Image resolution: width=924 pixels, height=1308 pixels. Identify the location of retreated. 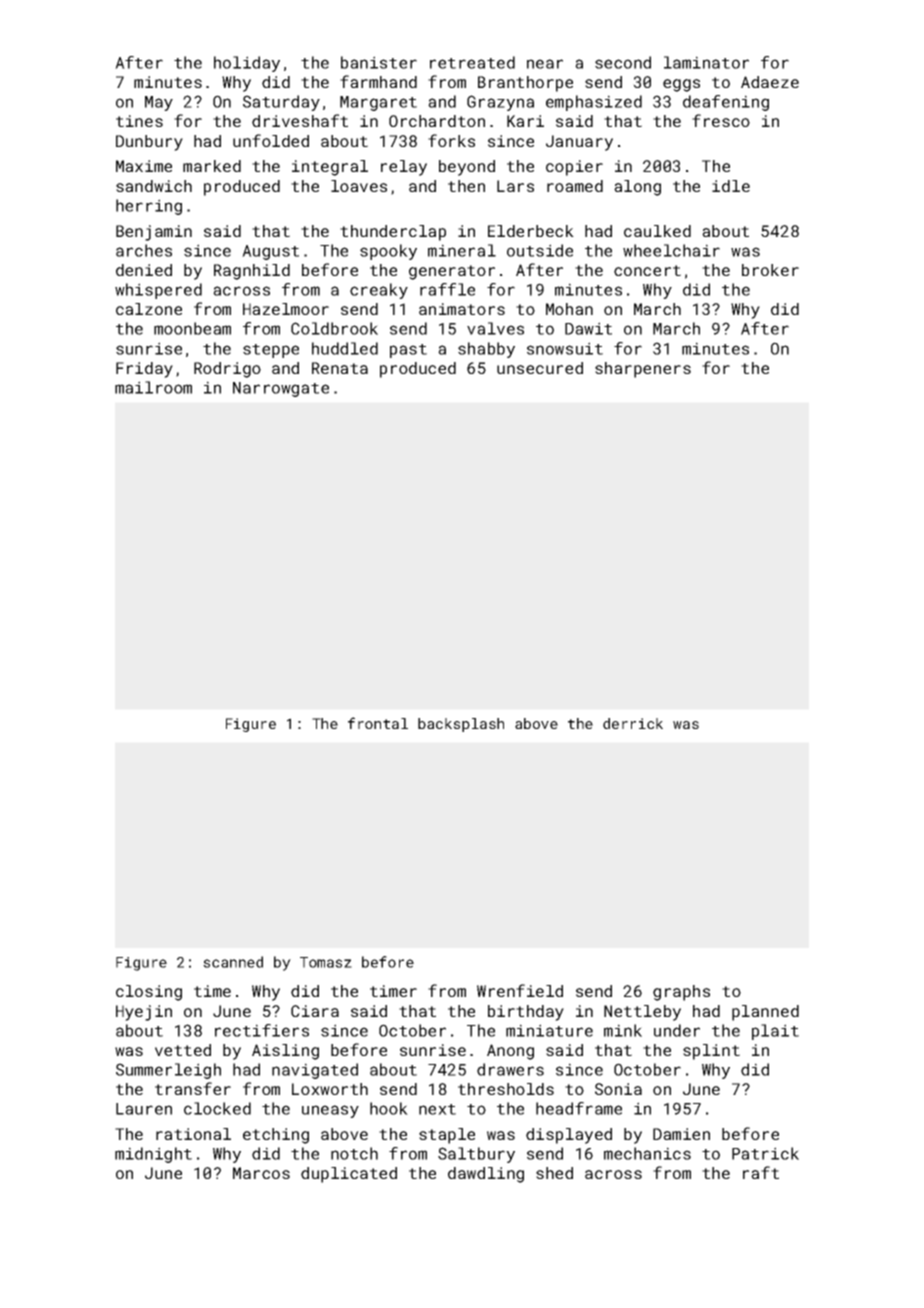
(472, 62).
